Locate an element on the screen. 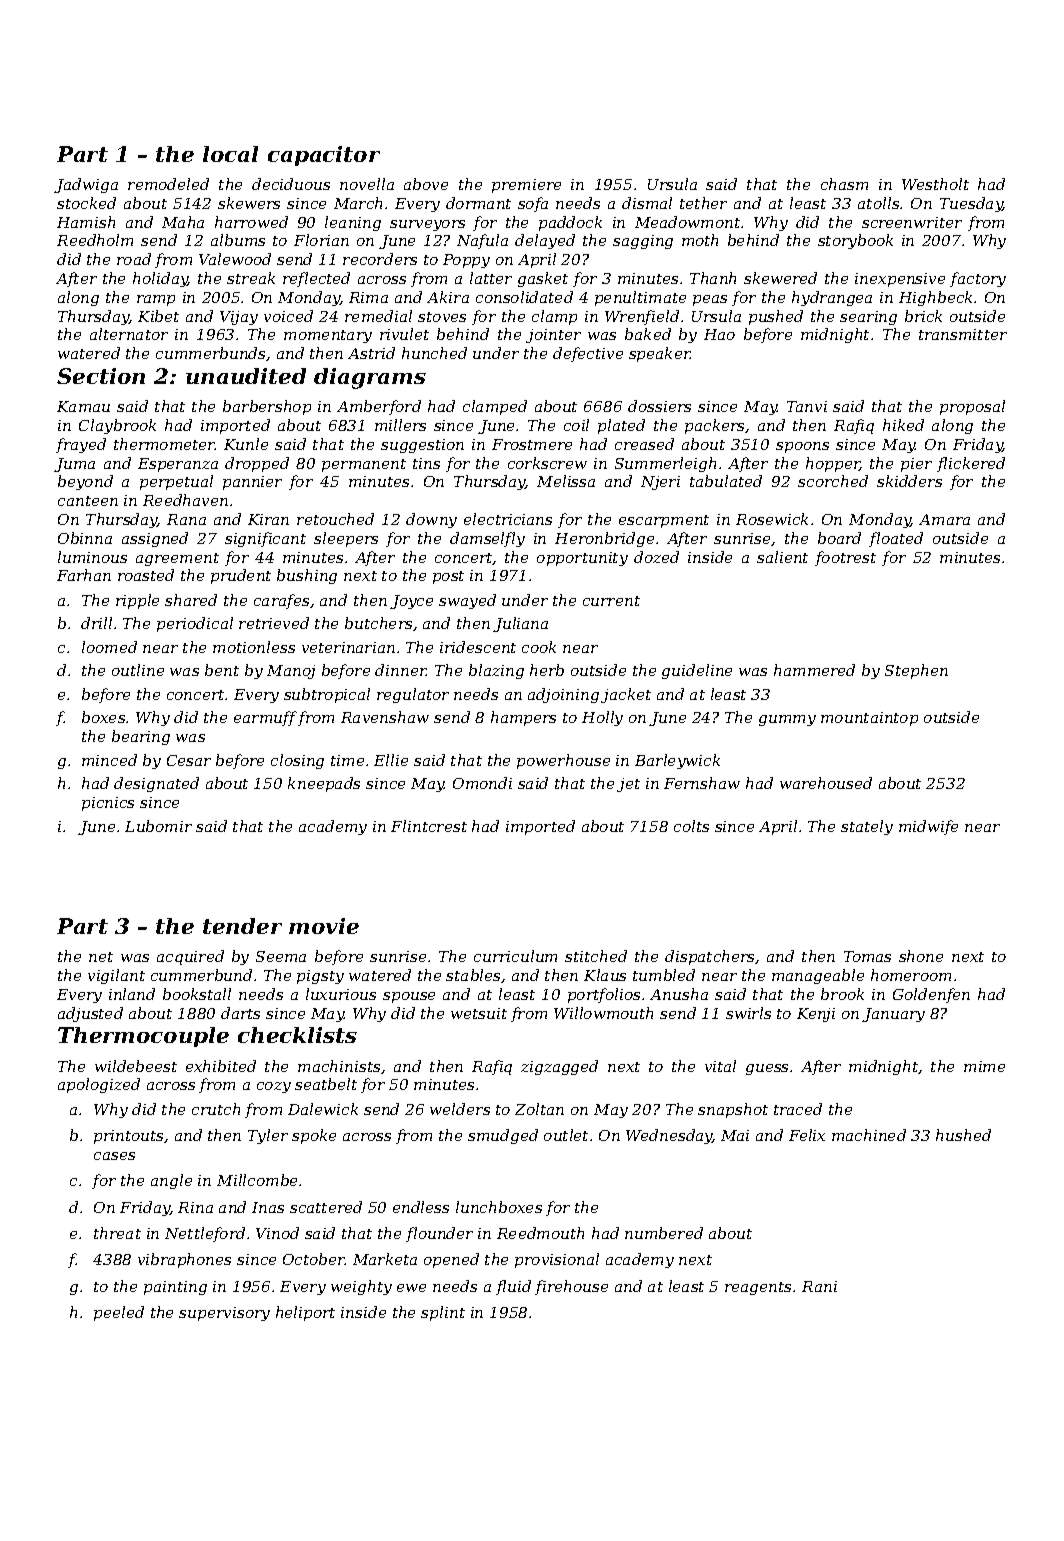  downy is located at coordinates (431, 520).
